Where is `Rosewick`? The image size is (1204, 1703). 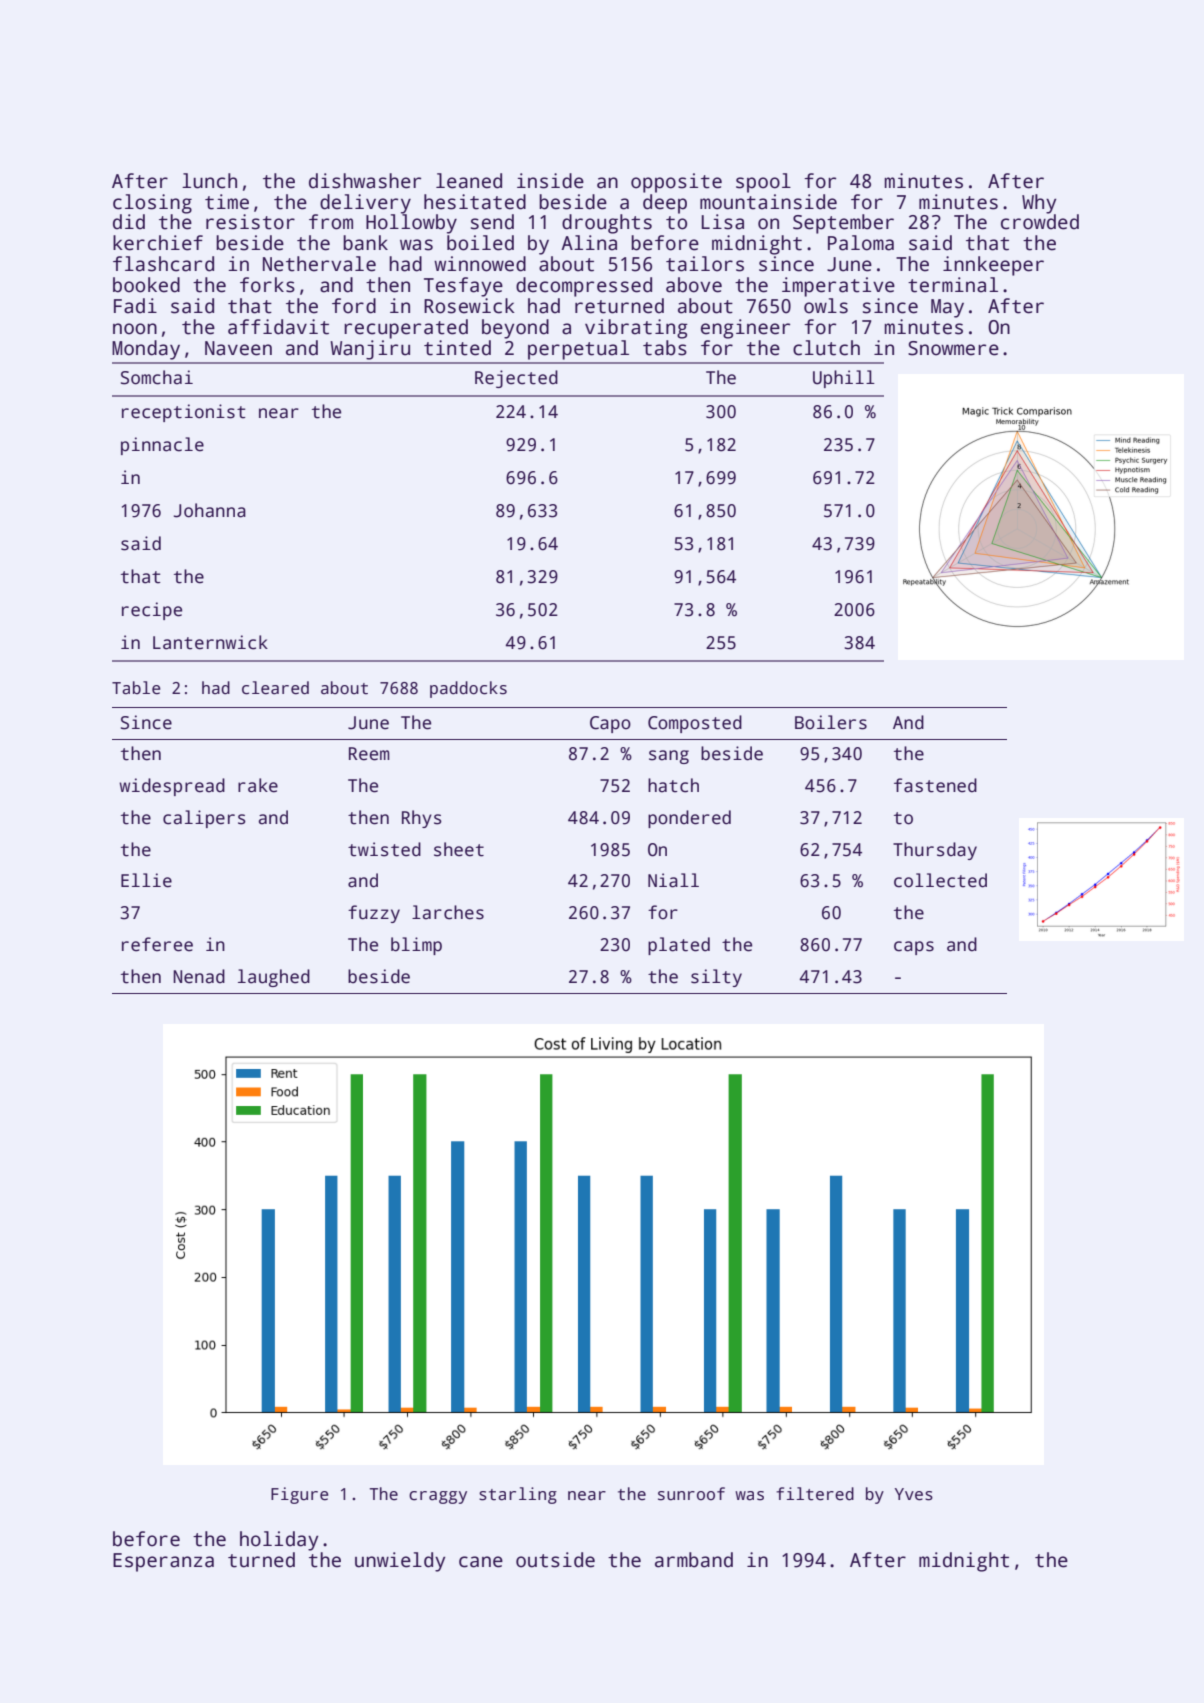 Rosewick is located at coordinates (469, 306).
